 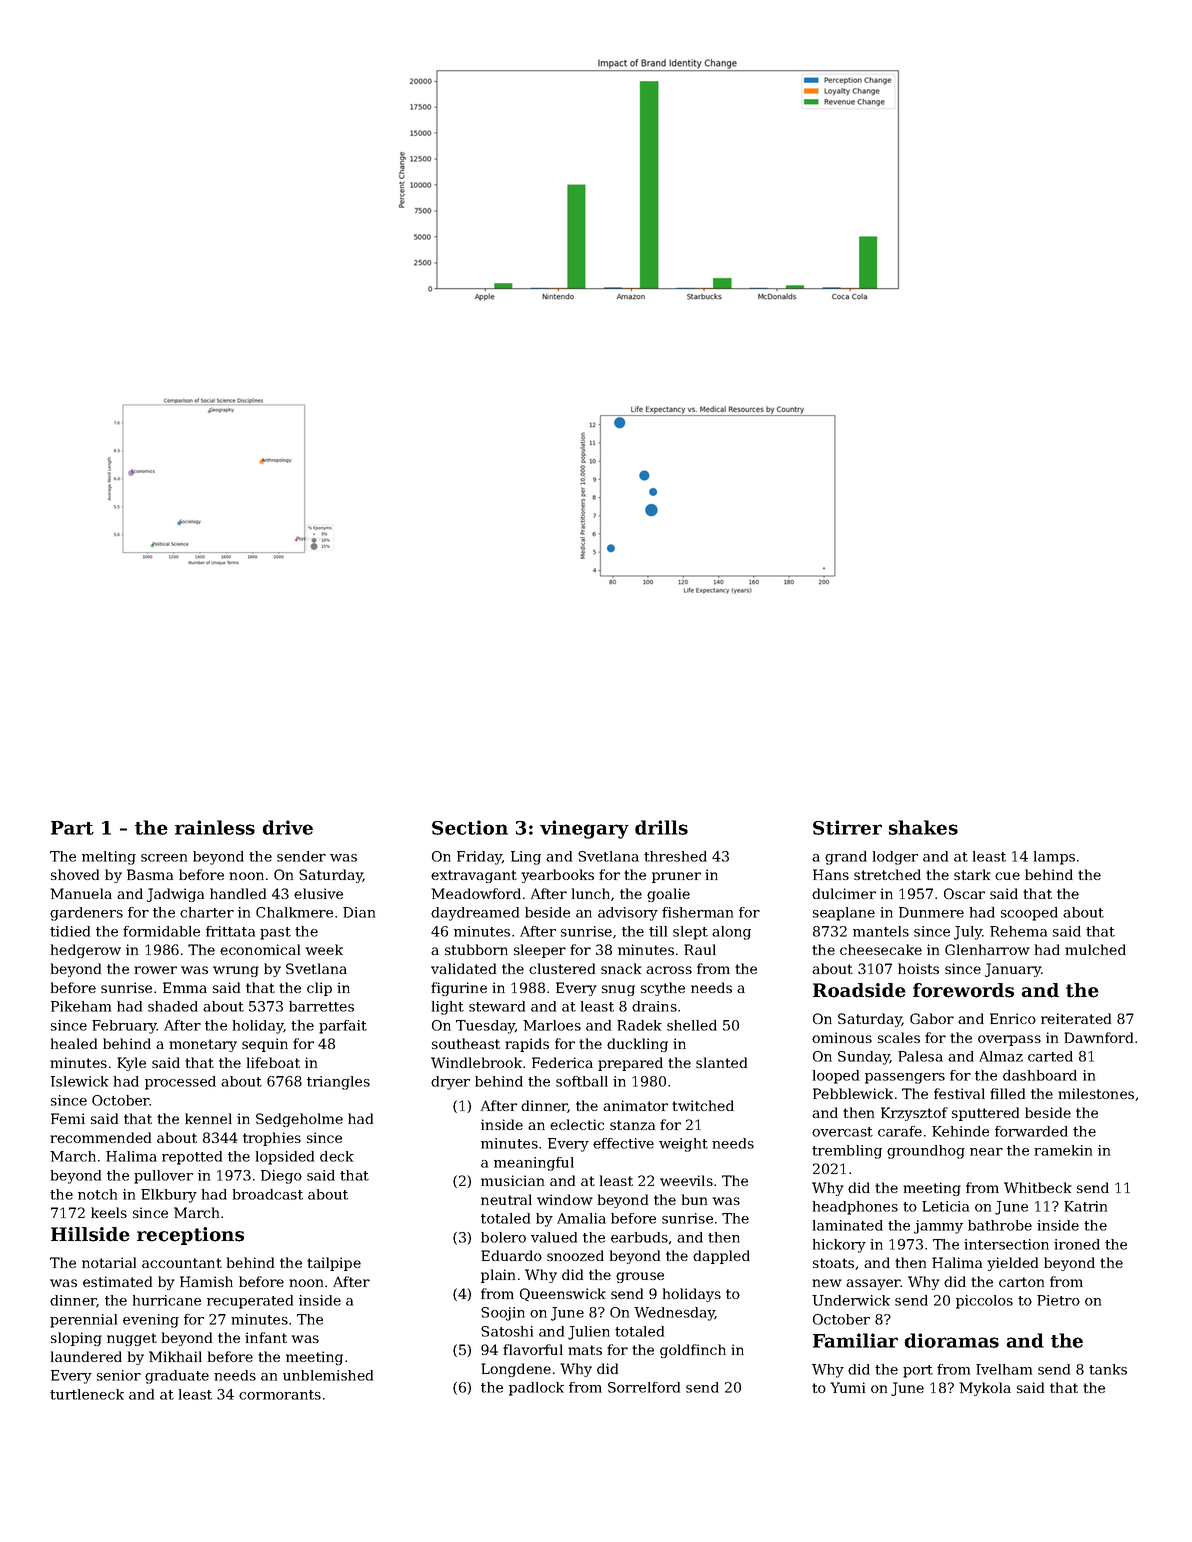 I want to click on unblemished, so click(x=328, y=1375).
